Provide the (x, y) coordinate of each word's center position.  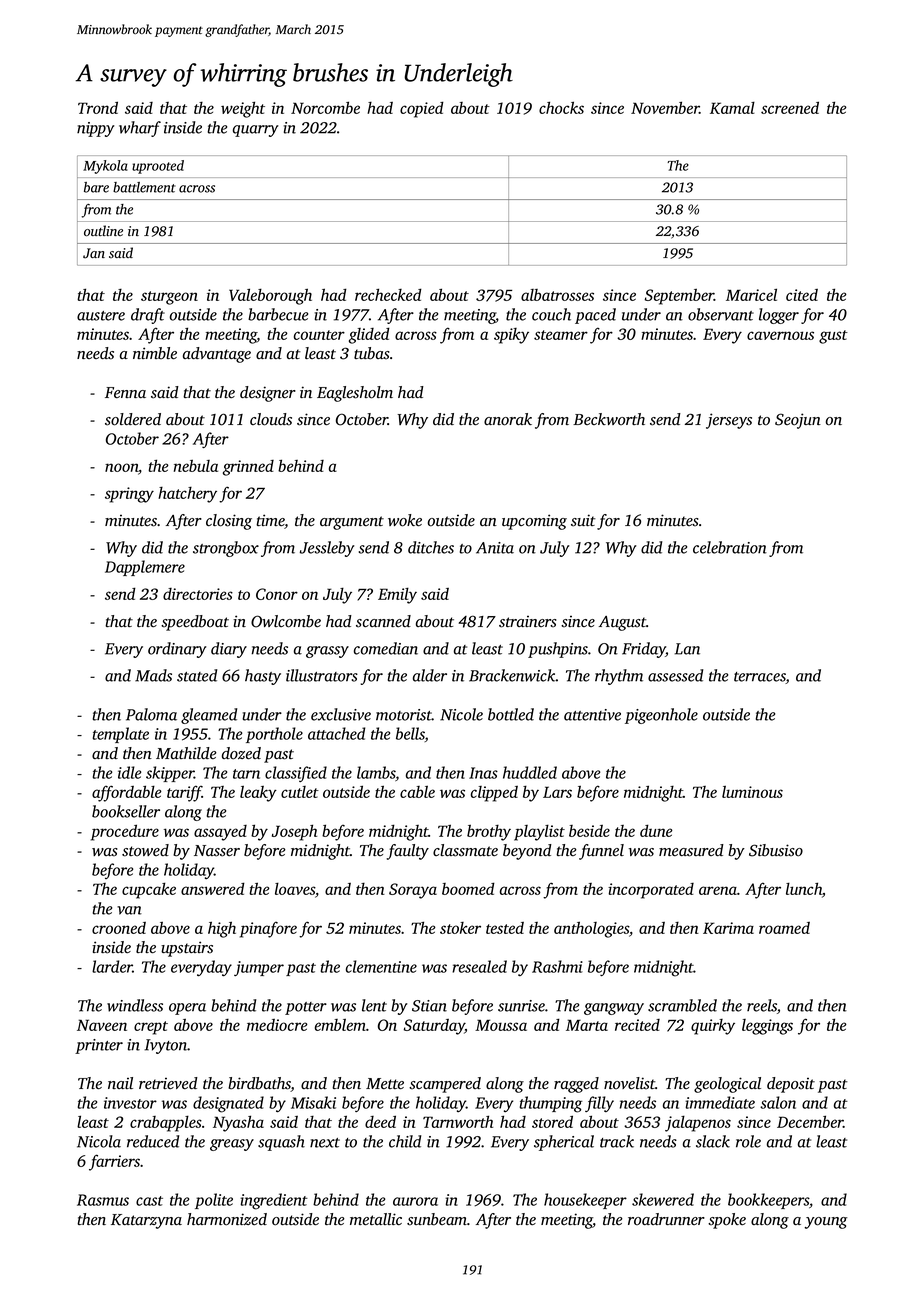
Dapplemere (145, 568)
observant (721, 314)
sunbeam (437, 1219)
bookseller (126, 811)
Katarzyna (146, 1221)
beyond (527, 852)
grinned (248, 468)
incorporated (651, 891)
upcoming (534, 522)
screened (790, 107)
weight (243, 109)
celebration (730, 547)
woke (405, 520)
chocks (561, 107)
